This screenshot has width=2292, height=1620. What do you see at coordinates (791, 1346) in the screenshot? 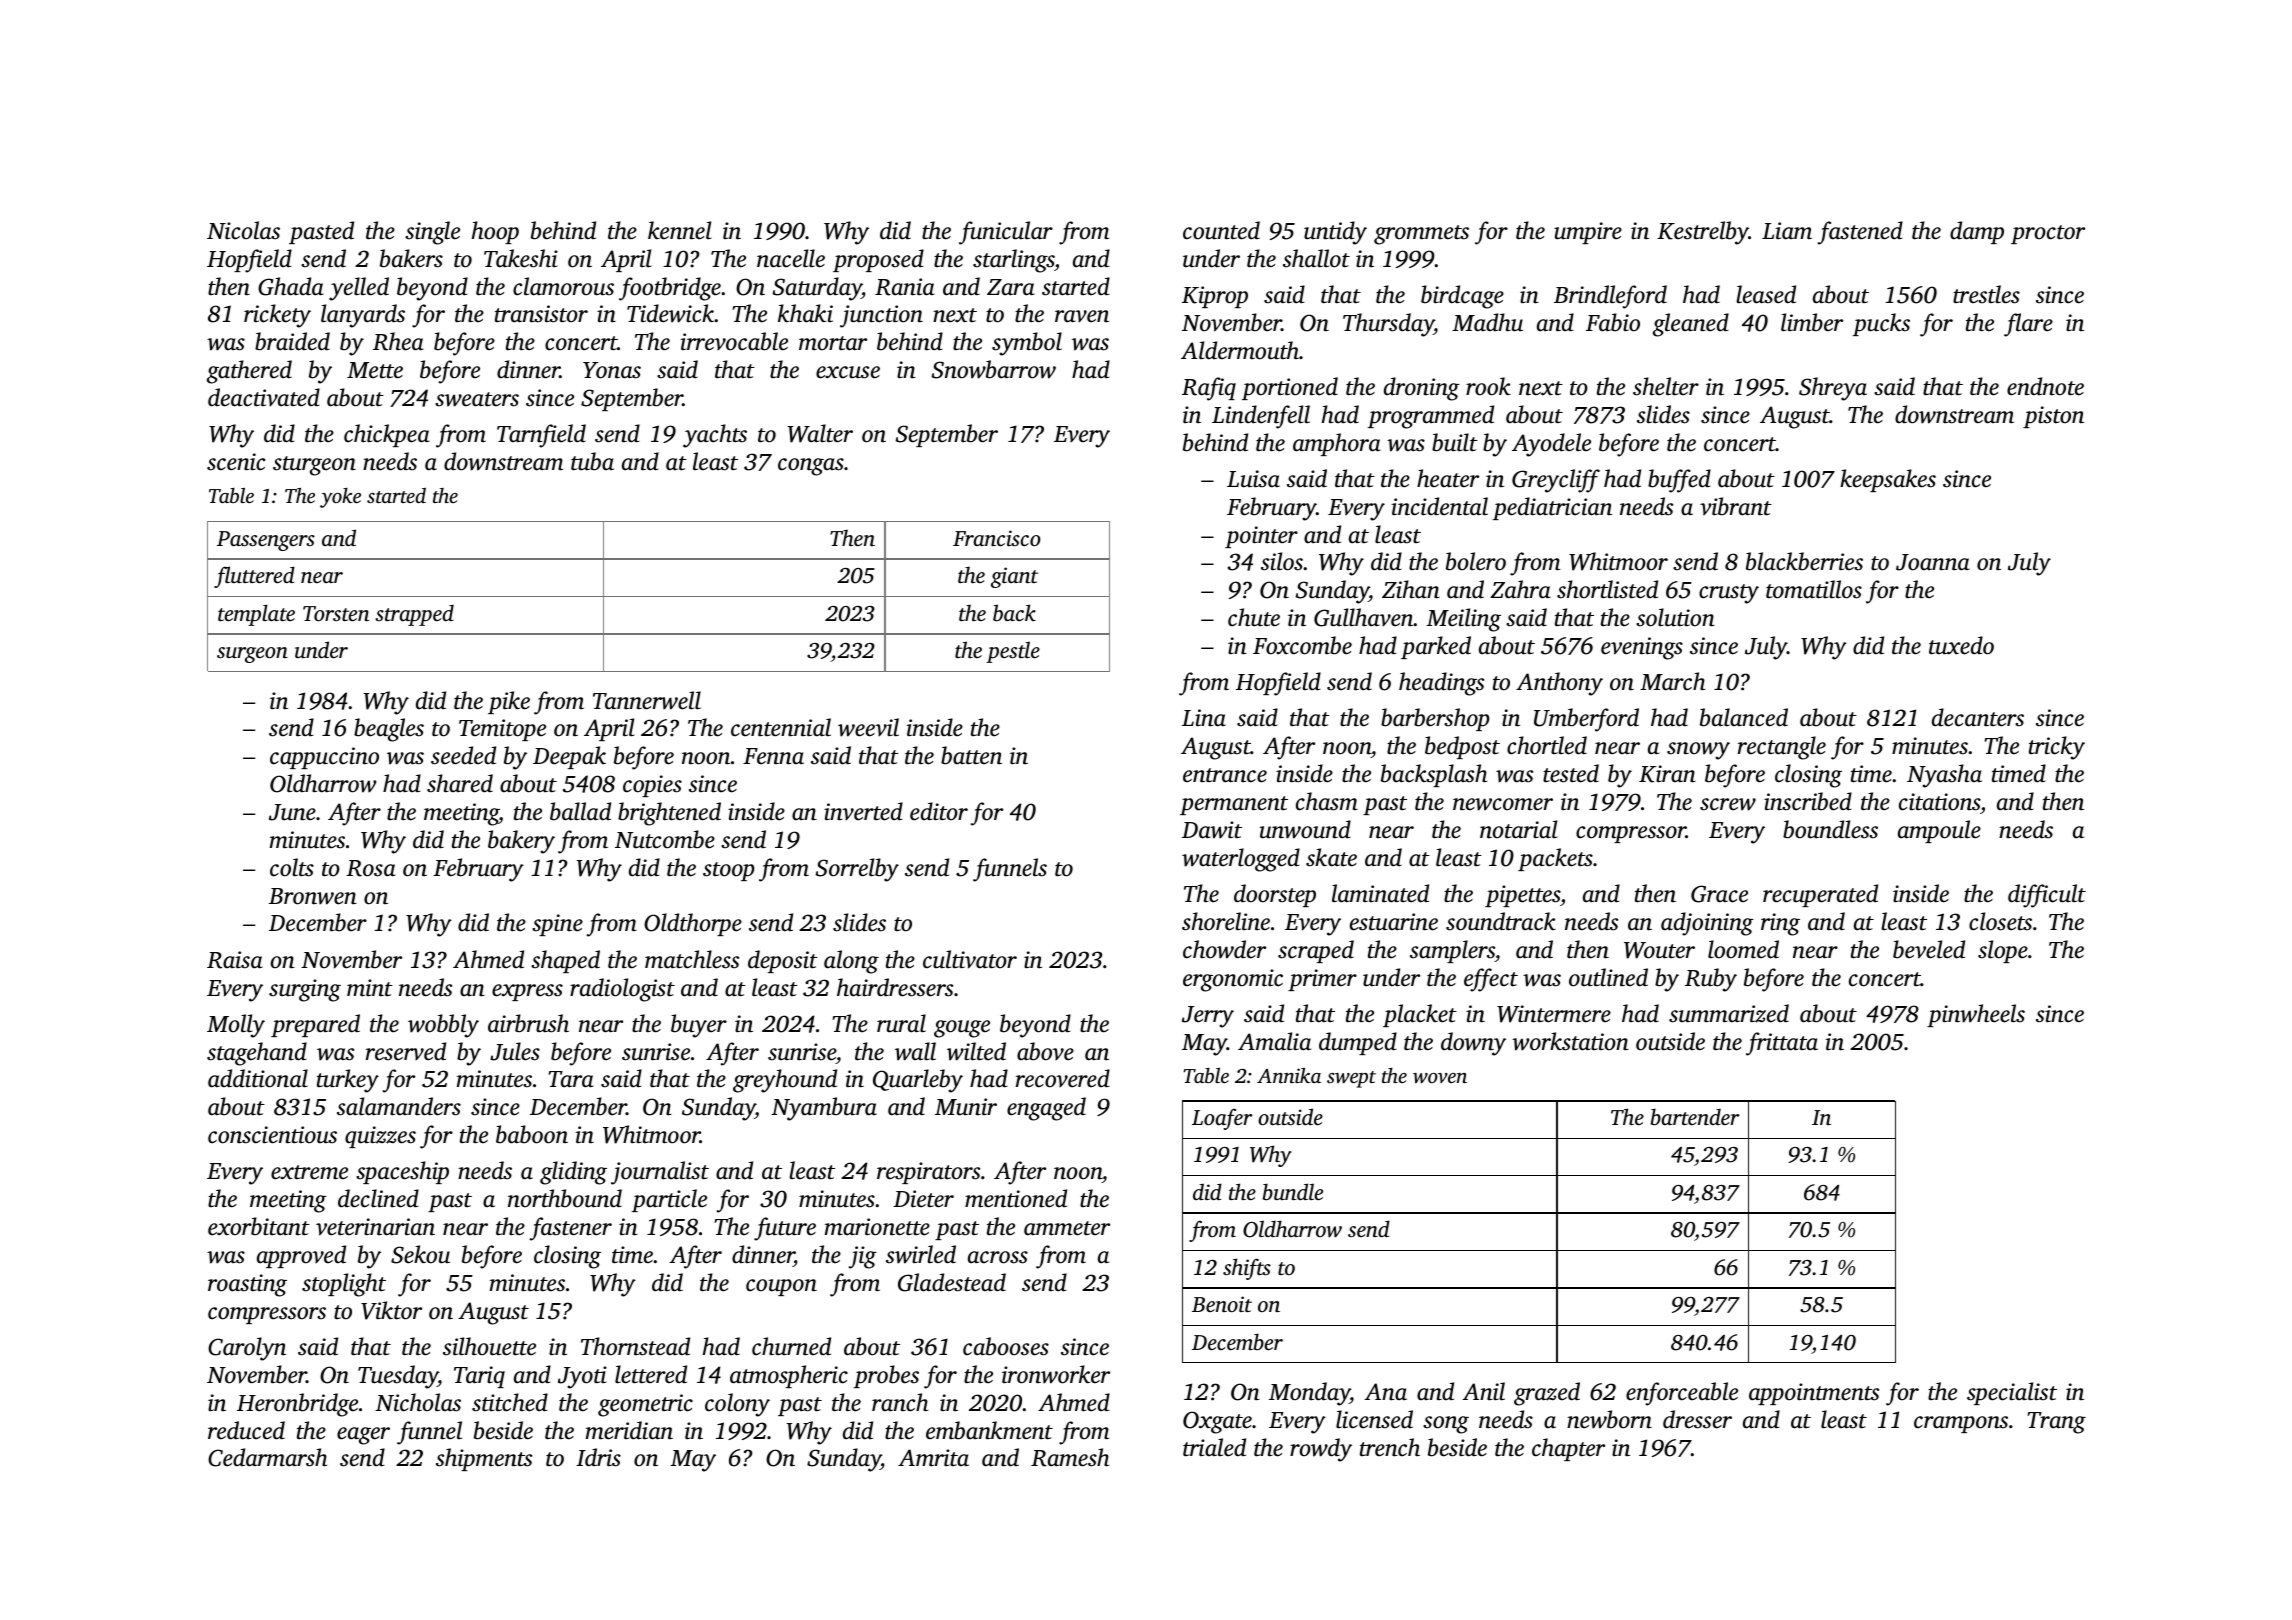
I see `churned` at bounding box center [791, 1346].
